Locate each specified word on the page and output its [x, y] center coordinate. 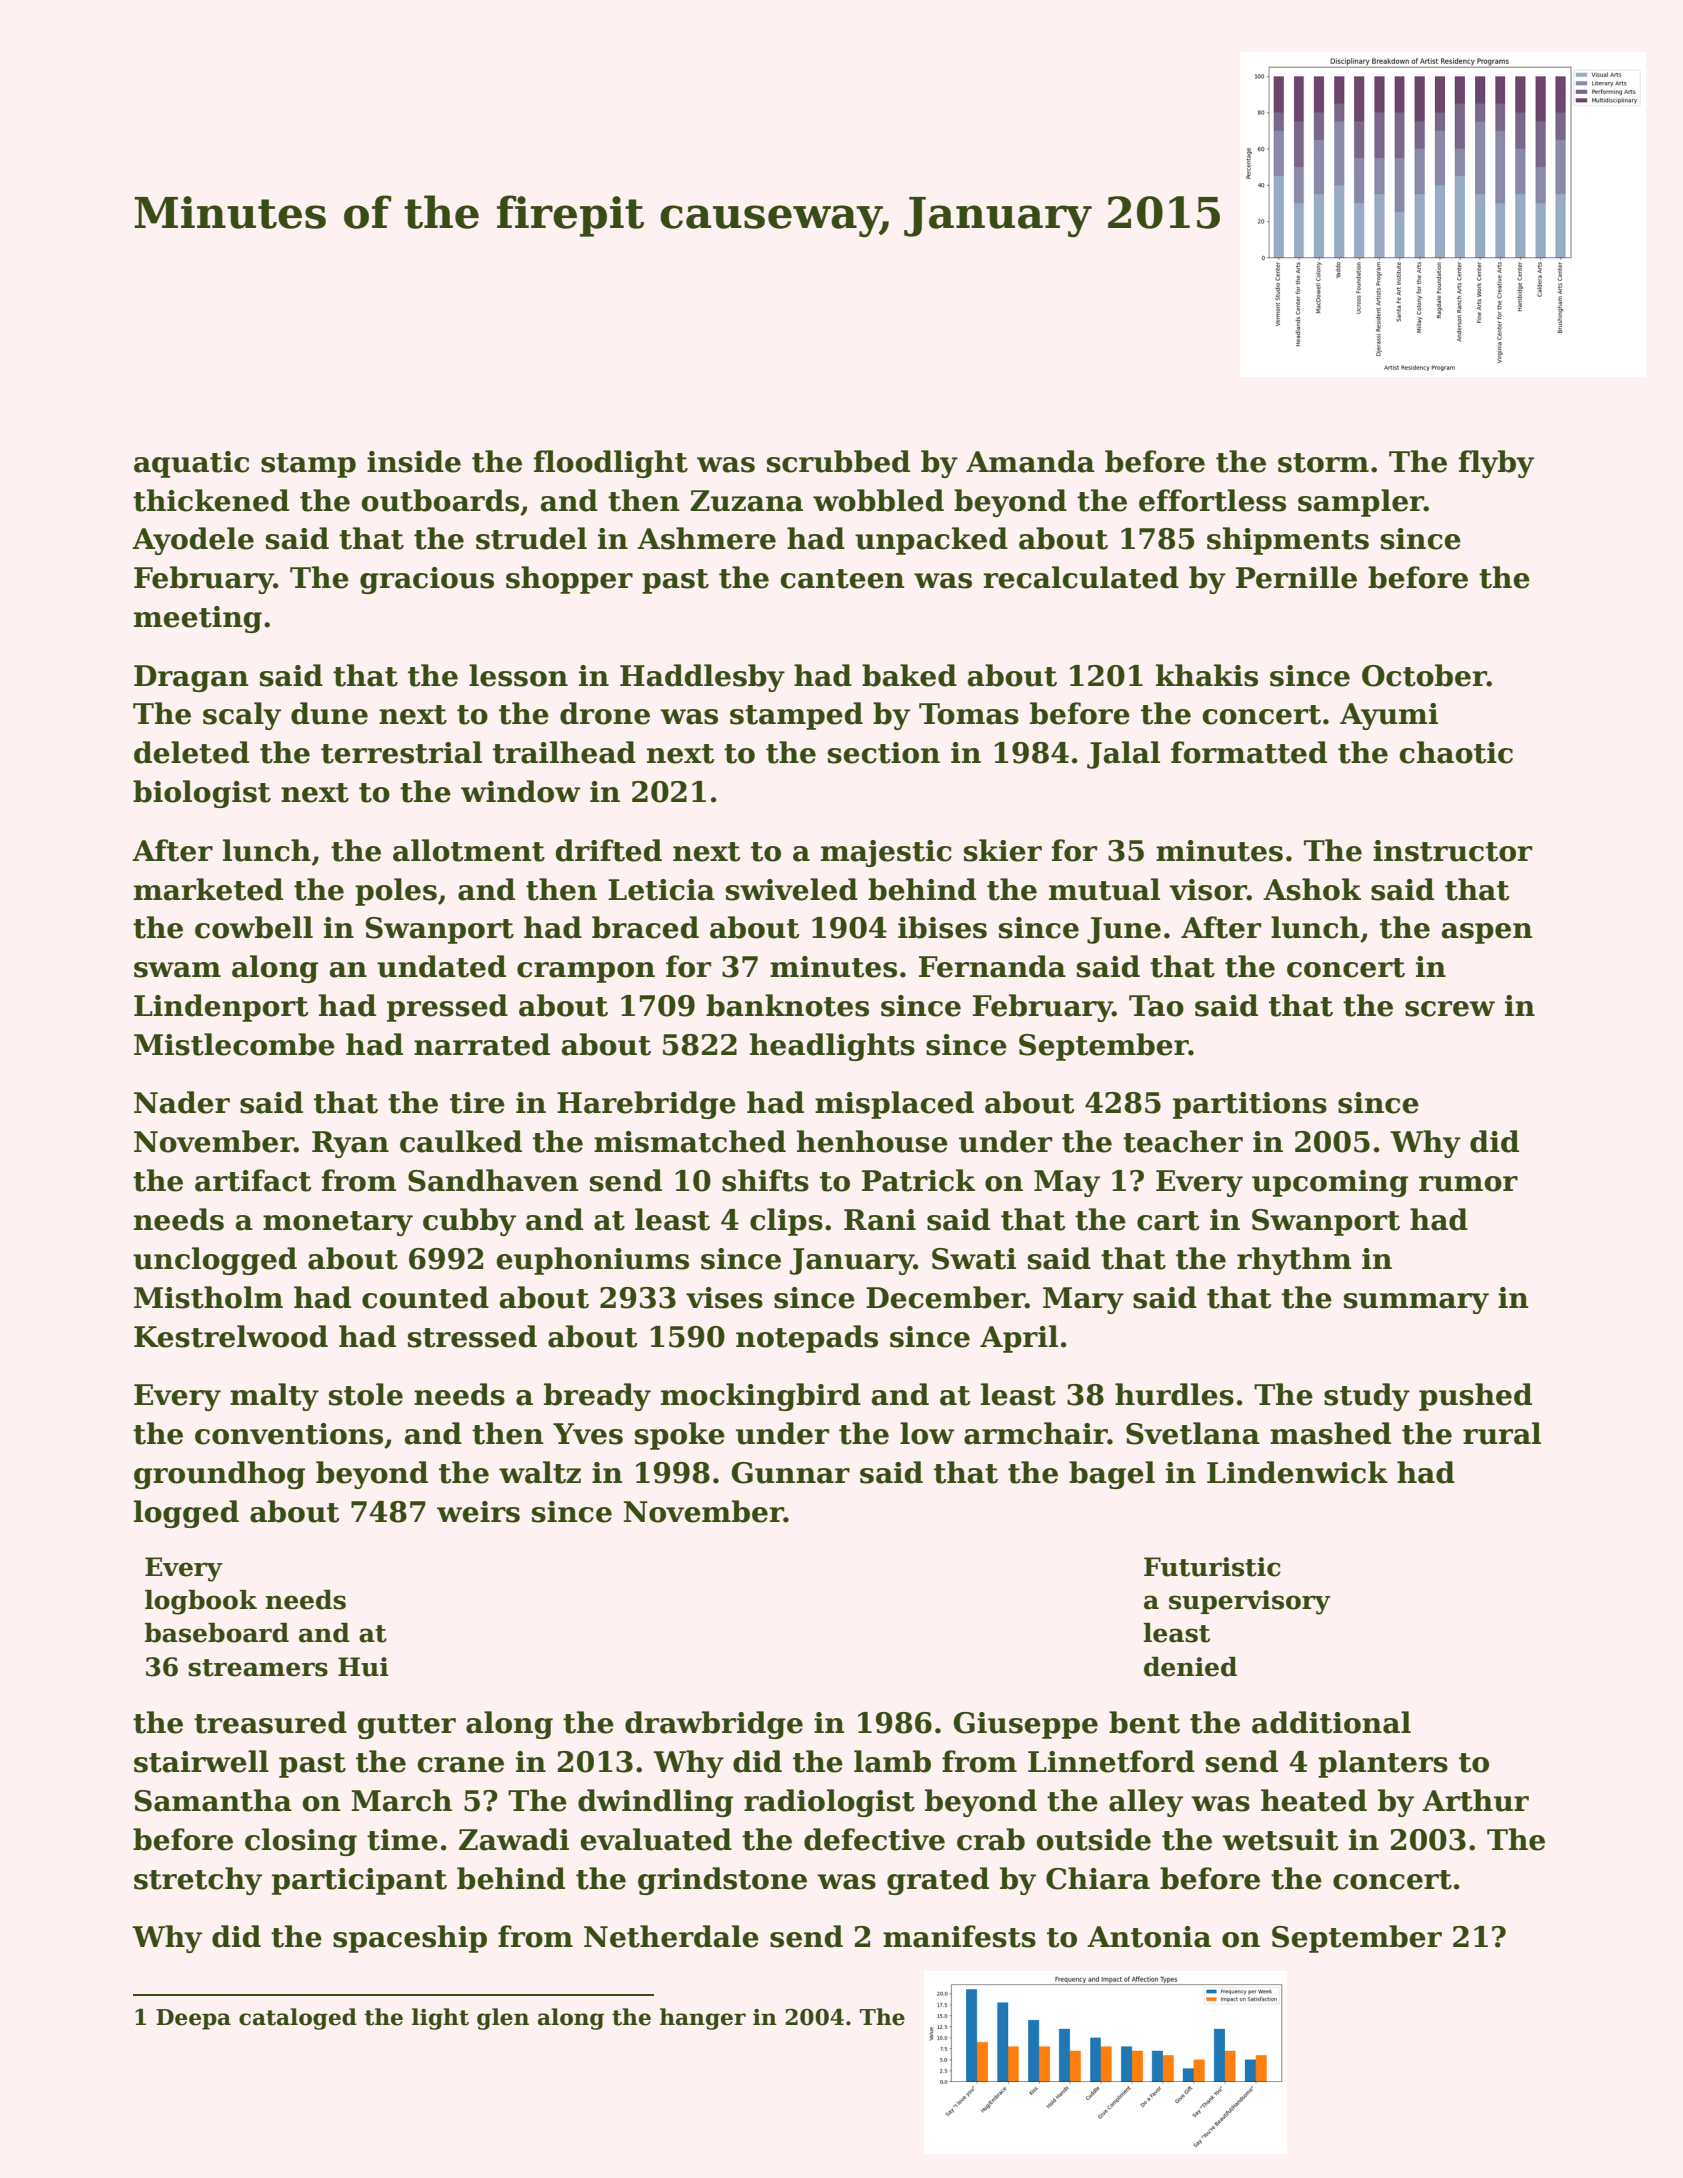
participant [359, 1881]
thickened [211, 500]
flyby [1496, 464]
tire [477, 1103]
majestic [886, 853]
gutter [406, 1726]
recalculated [1081, 577]
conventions [289, 1434]
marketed [208, 889]
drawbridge [714, 1725]
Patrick [918, 1180]
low [927, 1433]
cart [1168, 1221]
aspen [1487, 933]
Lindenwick [1297, 1472]
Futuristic [1212, 1567]
